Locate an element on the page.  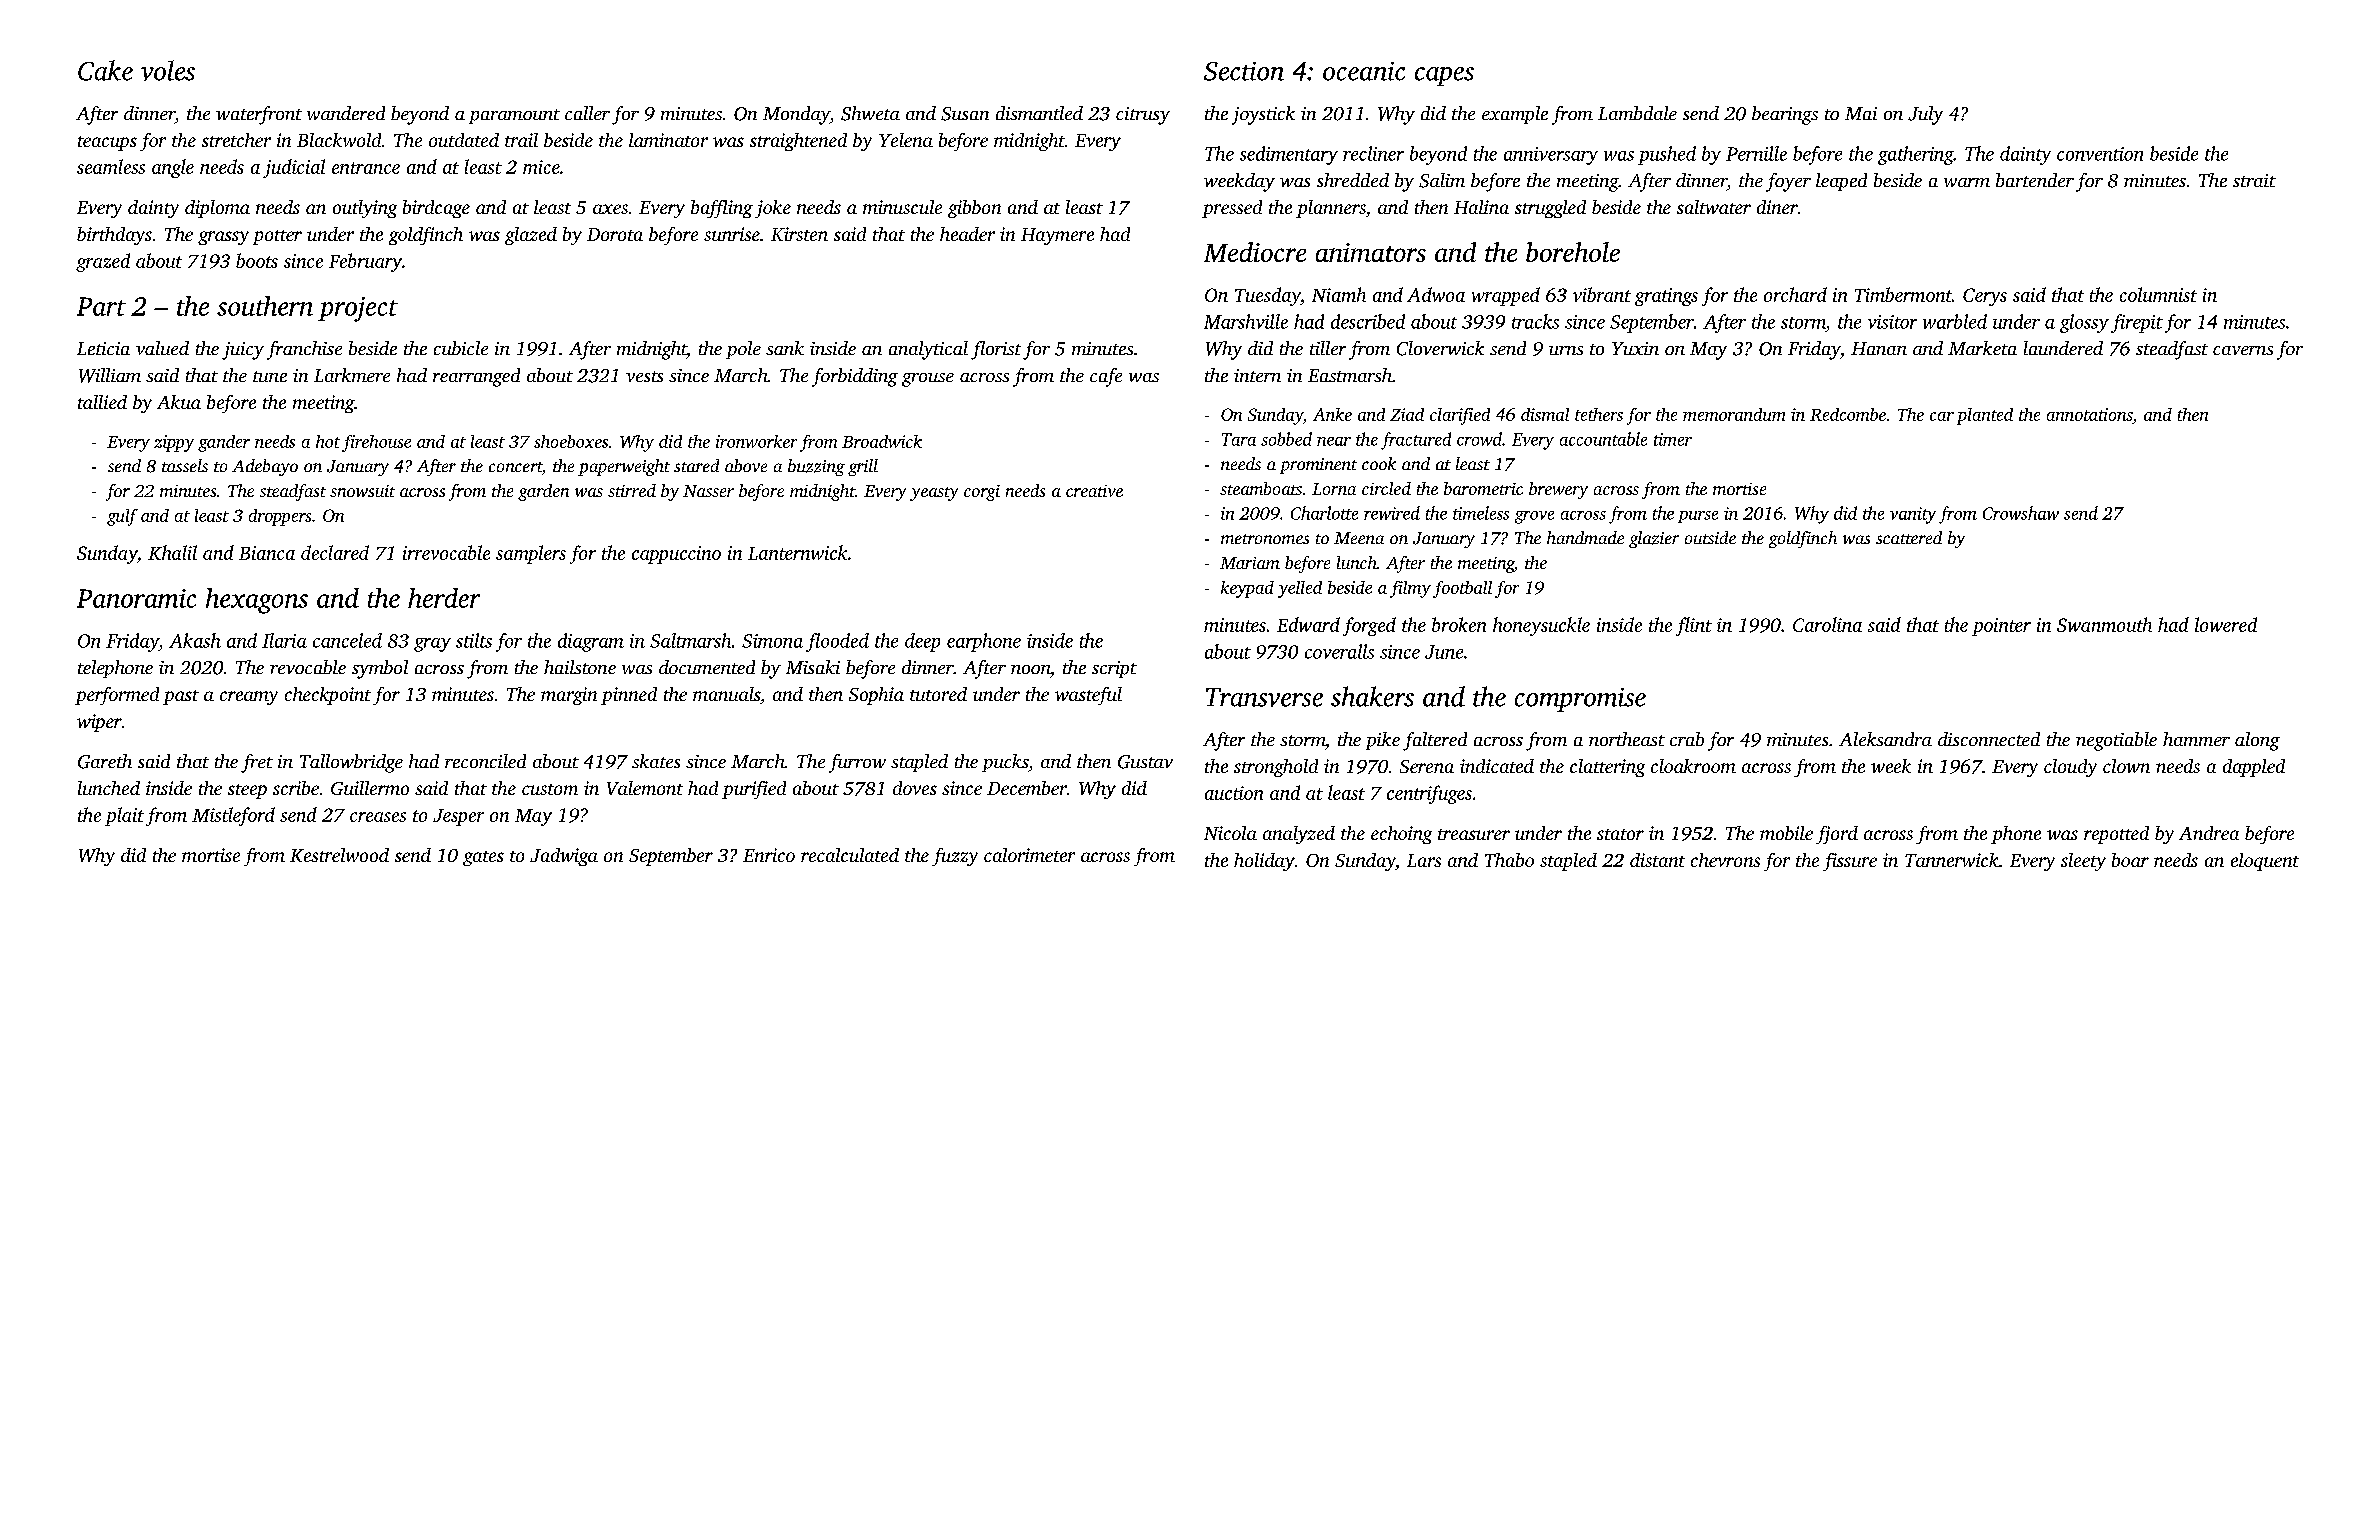
eloquent is located at coordinates (2265, 862).
